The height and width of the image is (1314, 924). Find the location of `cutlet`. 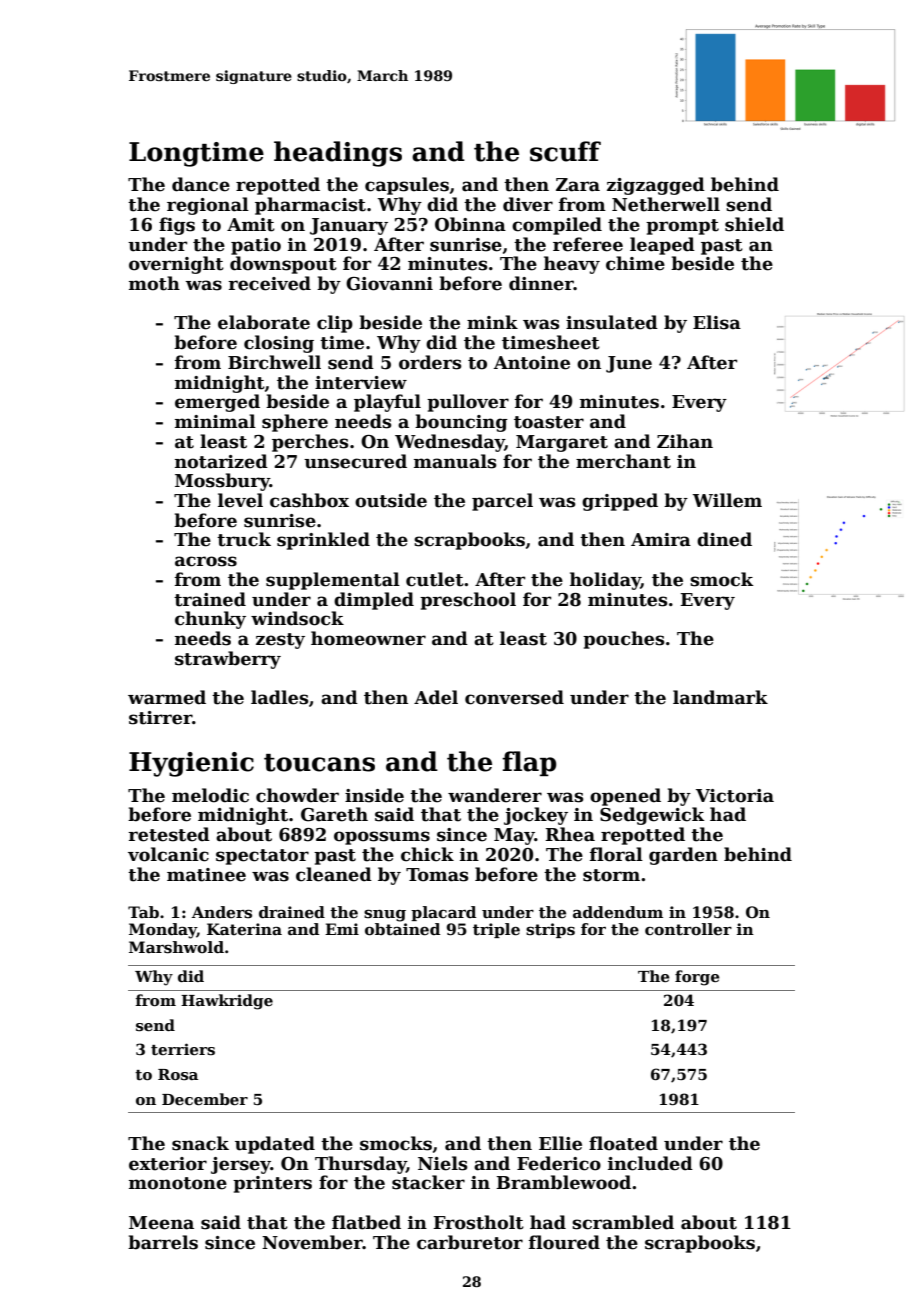

cutlet is located at coordinates (435, 579).
